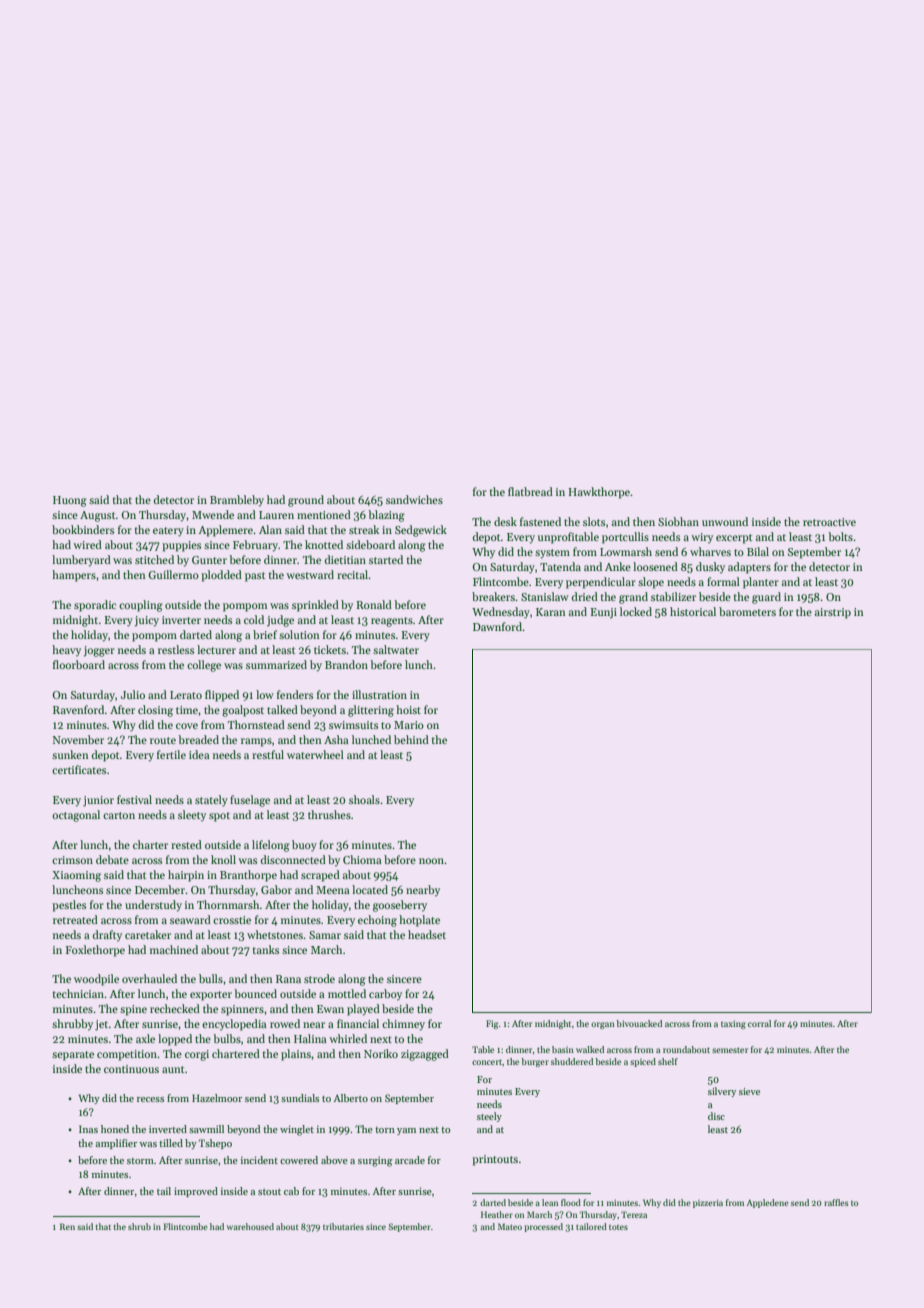 The height and width of the page is (1308, 924). What do you see at coordinates (759, 1023) in the page?
I see `corral` at bounding box center [759, 1023].
